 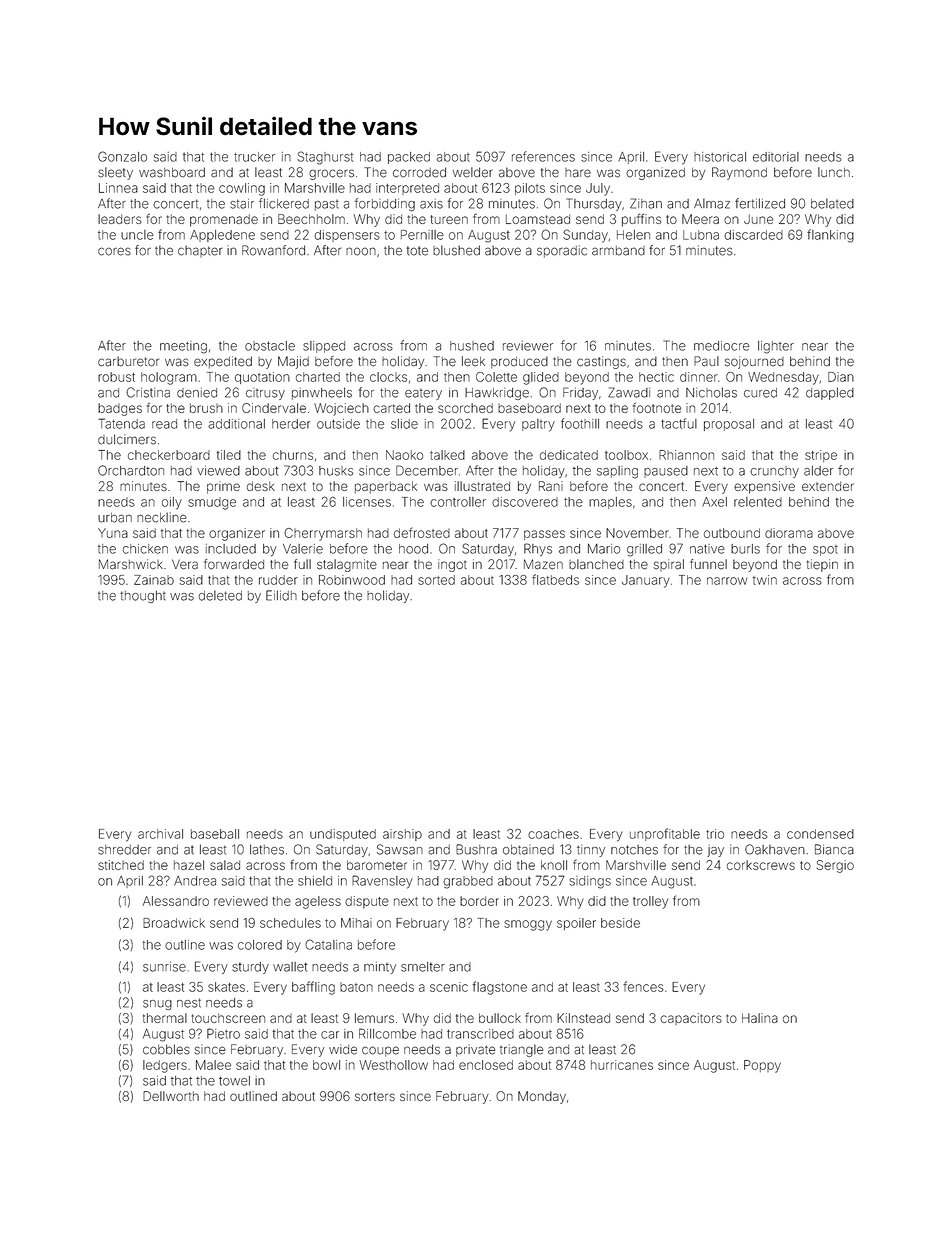 I want to click on twin, so click(x=765, y=580).
